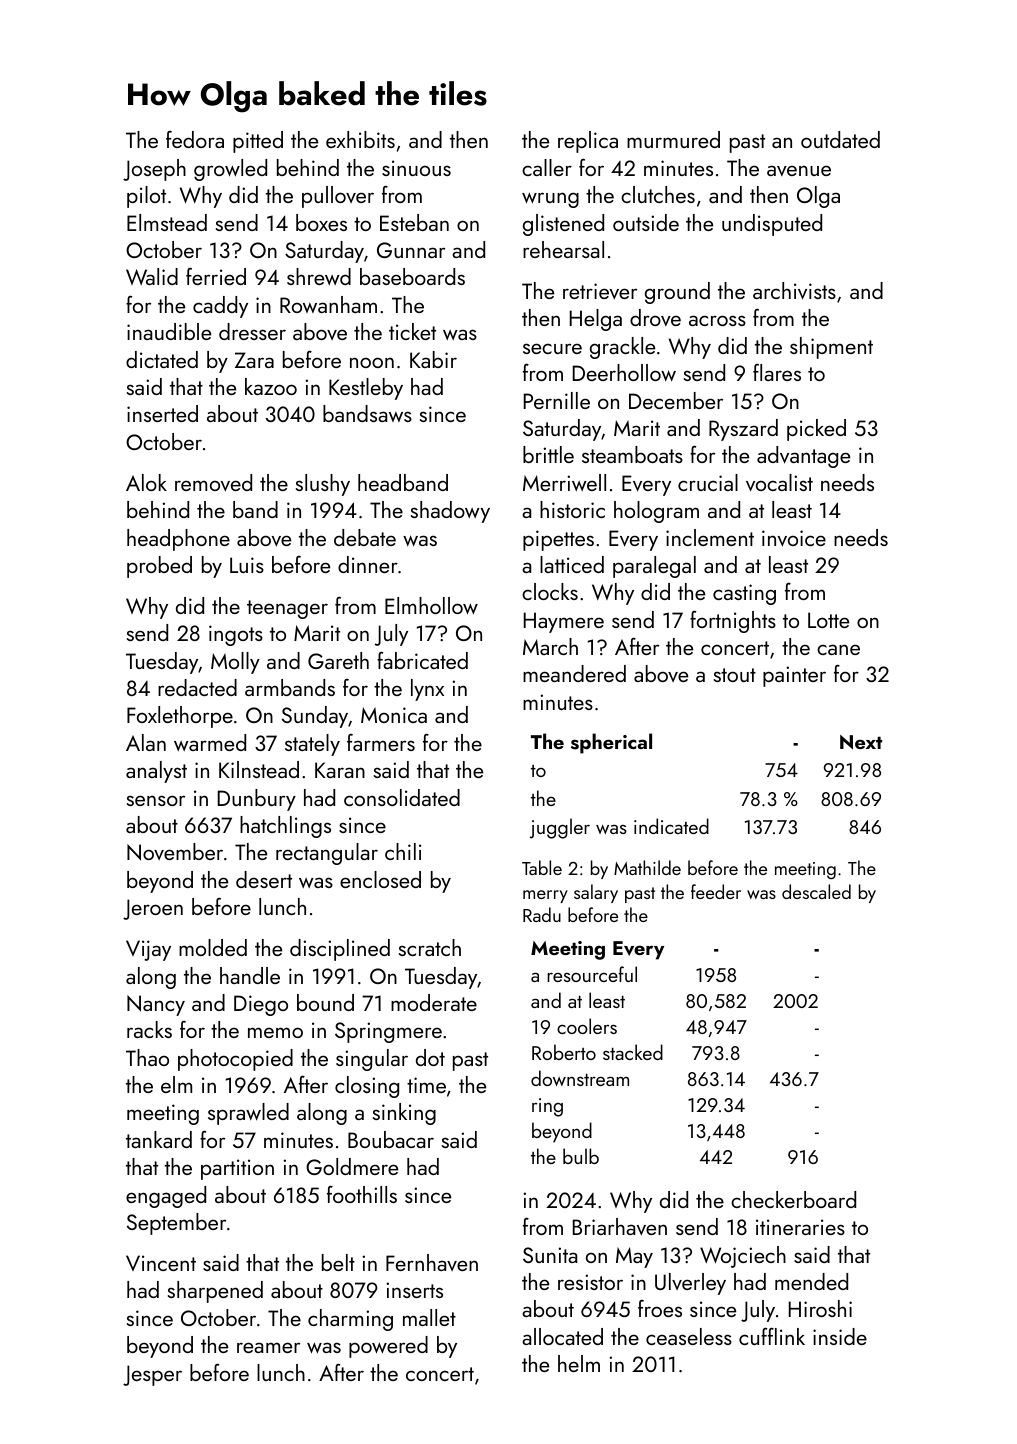 Image resolution: width=1017 pixels, height=1444 pixels. Describe the element at coordinates (710, 537) in the page. I see `inclement` at that location.
